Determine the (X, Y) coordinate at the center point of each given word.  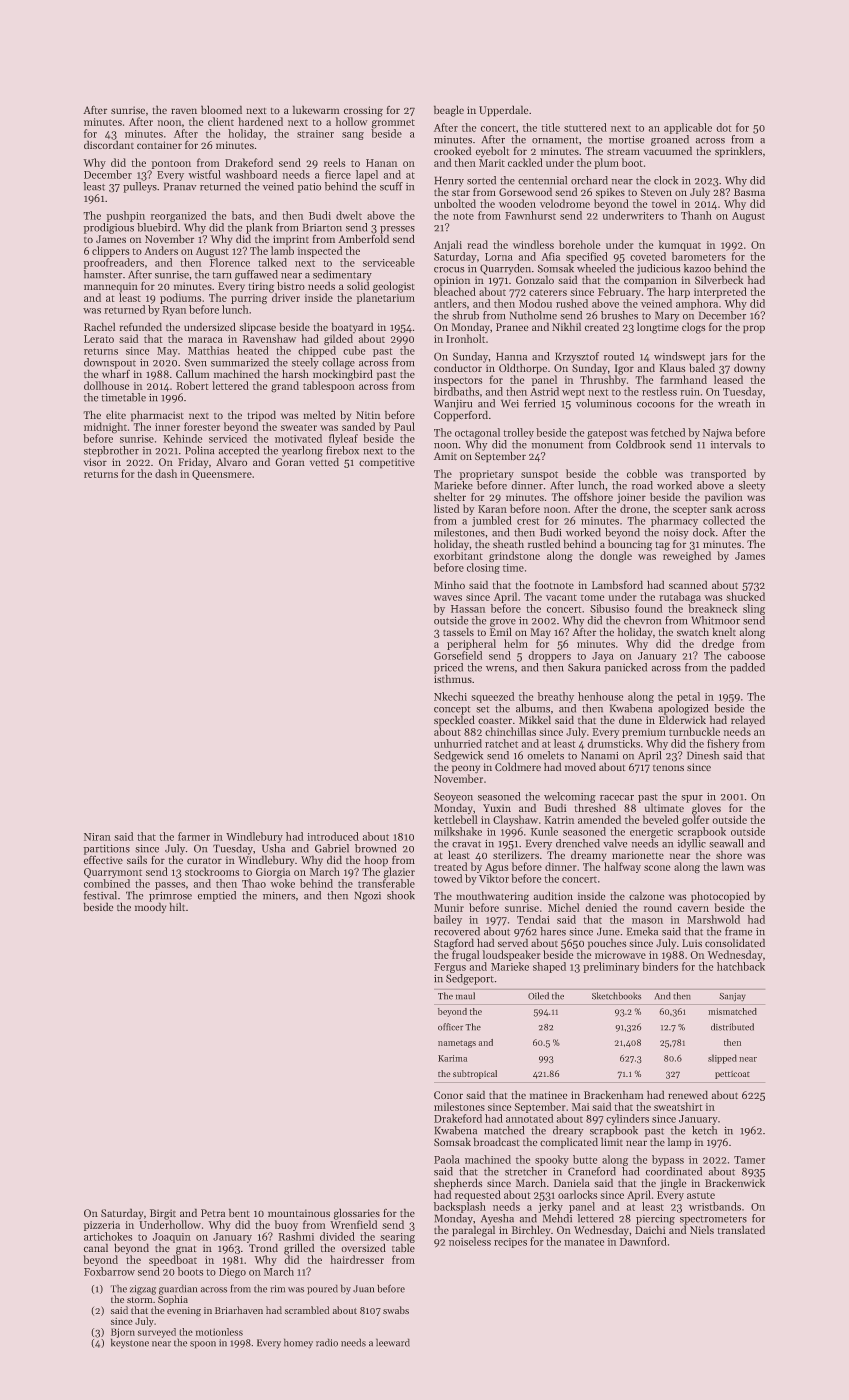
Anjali (448, 245)
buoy (286, 1225)
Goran (290, 462)
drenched (578, 843)
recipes (510, 1243)
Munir (449, 908)
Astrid (544, 391)
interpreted (720, 292)
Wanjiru (453, 405)
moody (150, 908)
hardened (260, 121)
